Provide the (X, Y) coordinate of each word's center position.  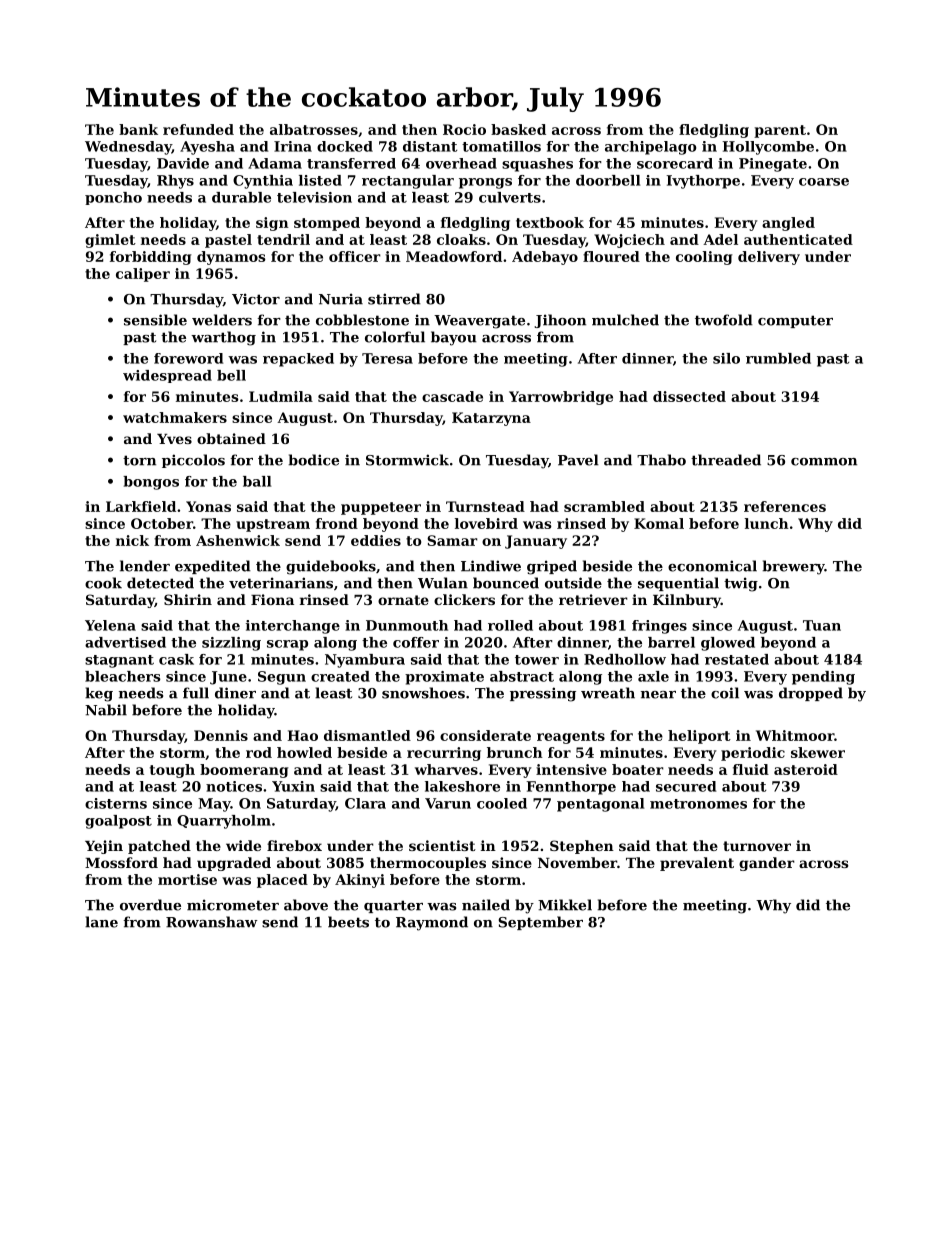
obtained (231, 438)
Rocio (464, 129)
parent (780, 131)
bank (138, 129)
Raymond (432, 923)
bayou (454, 338)
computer (795, 321)
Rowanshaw (212, 922)
